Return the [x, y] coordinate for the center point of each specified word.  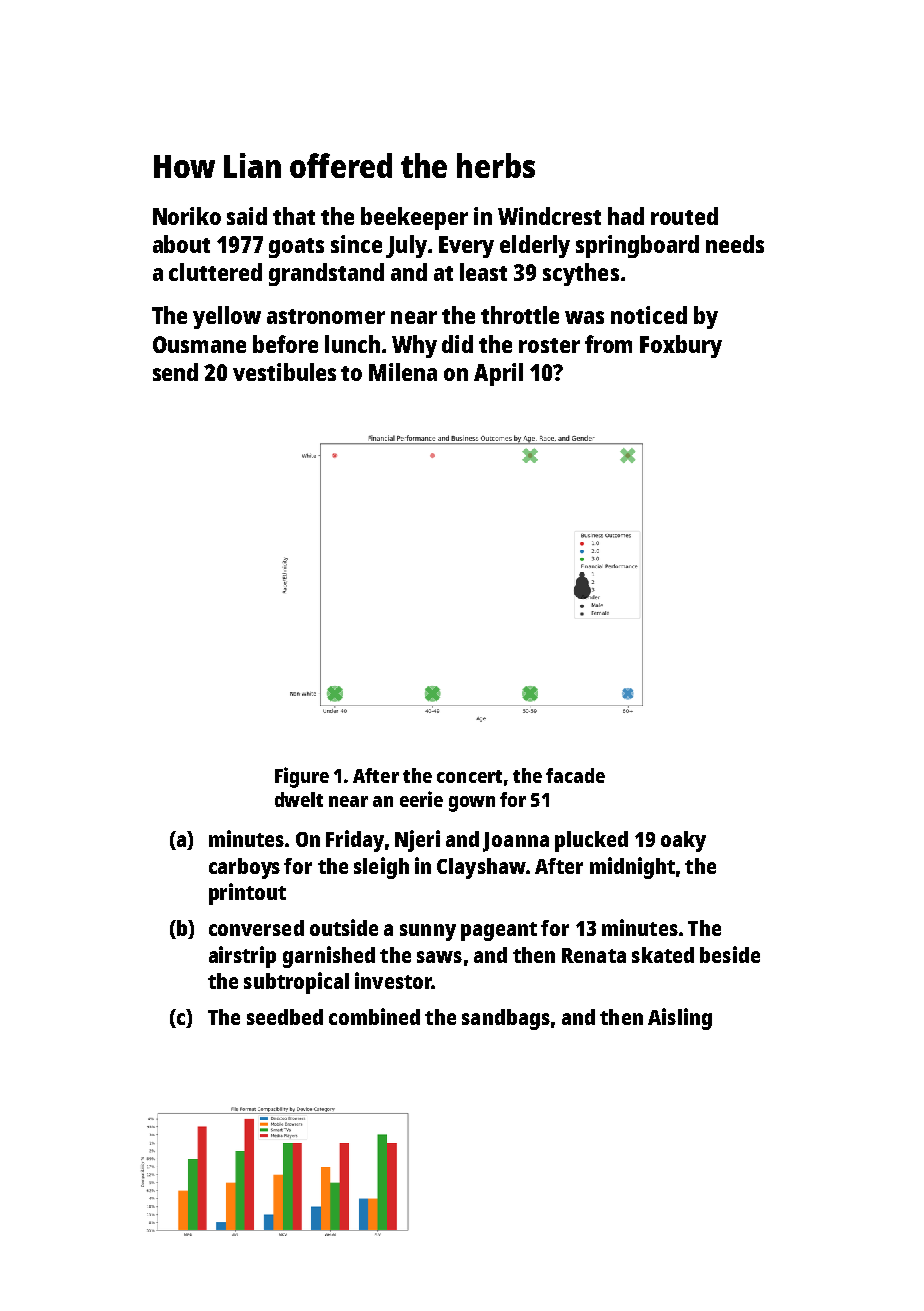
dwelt [299, 799]
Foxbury [681, 346]
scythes [581, 274]
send [175, 372]
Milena [403, 372]
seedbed [285, 1017]
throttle [520, 315]
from [608, 344]
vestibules [284, 372]
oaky [683, 841]
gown [472, 804]
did [457, 344]
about [181, 244]
